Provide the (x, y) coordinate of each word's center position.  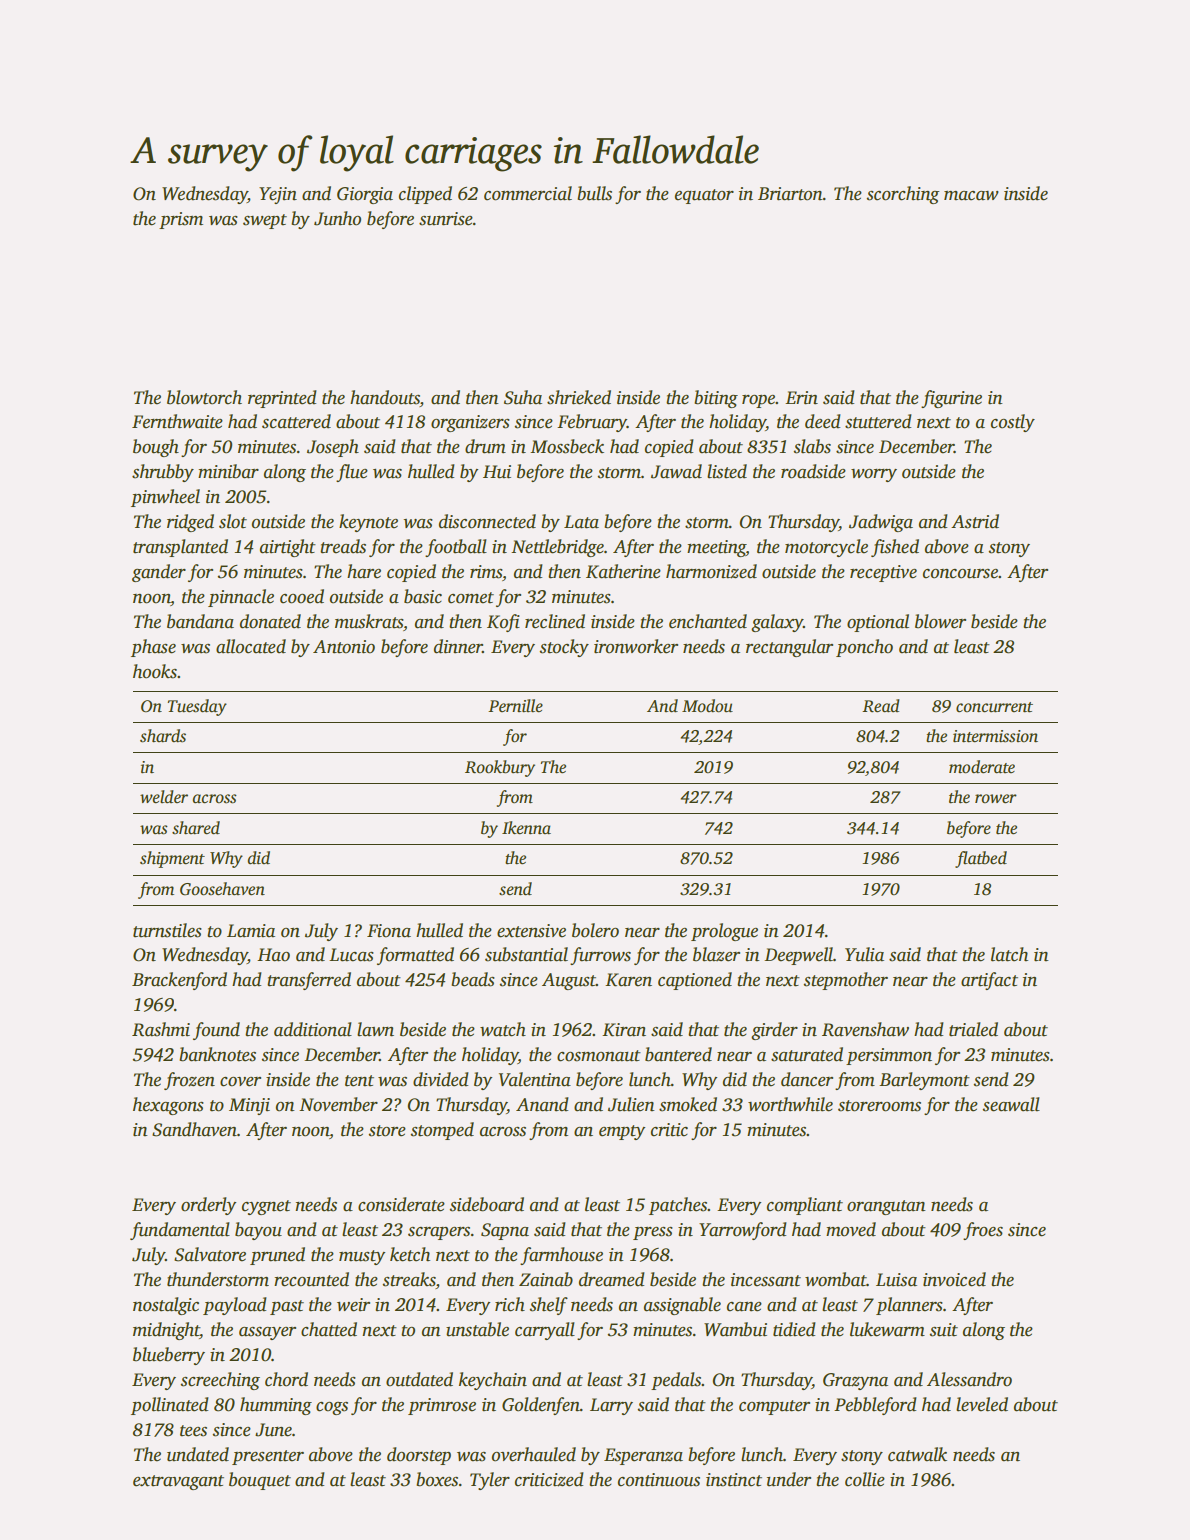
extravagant (178, 1482)
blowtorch (204, 397)
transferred (309, 981)
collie (865, 1479)
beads (473, 979)
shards (163, 736)
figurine (951, 399)
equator (704, 196)
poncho (864, 648)
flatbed (981, 859)
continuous (659, 1480)
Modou (707, 706)
